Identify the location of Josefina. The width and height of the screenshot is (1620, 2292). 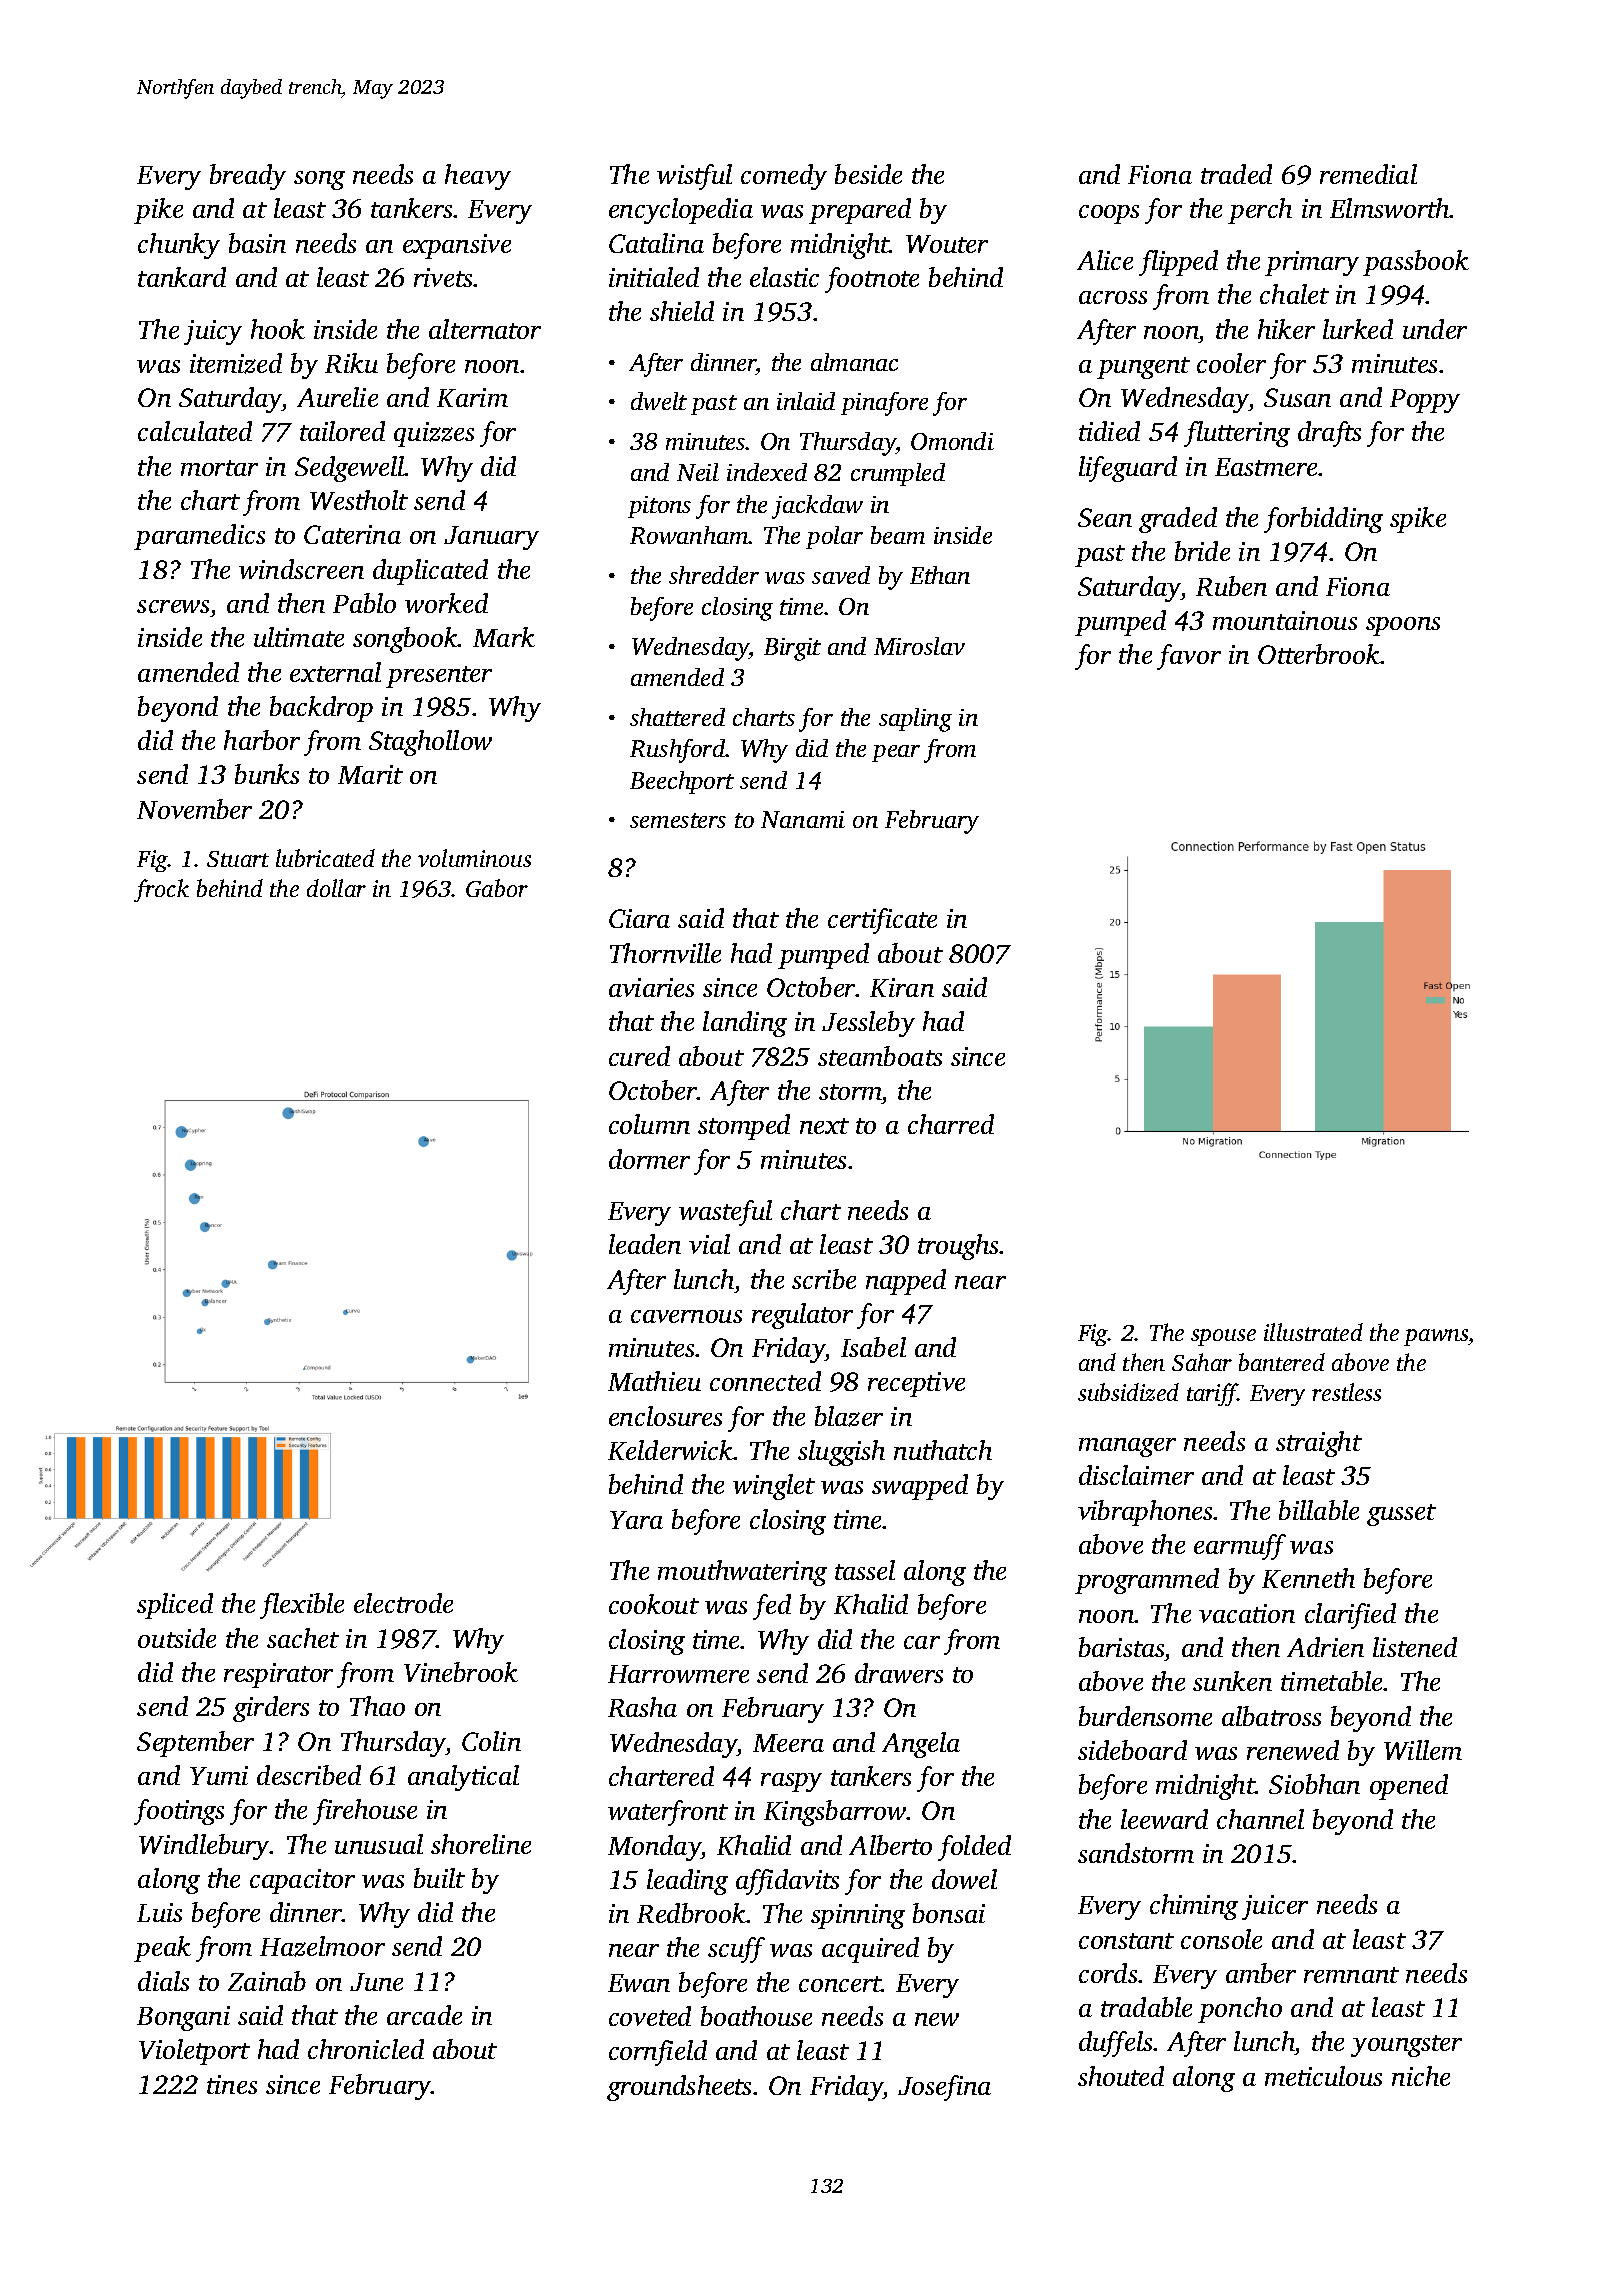
(944, 2088).
